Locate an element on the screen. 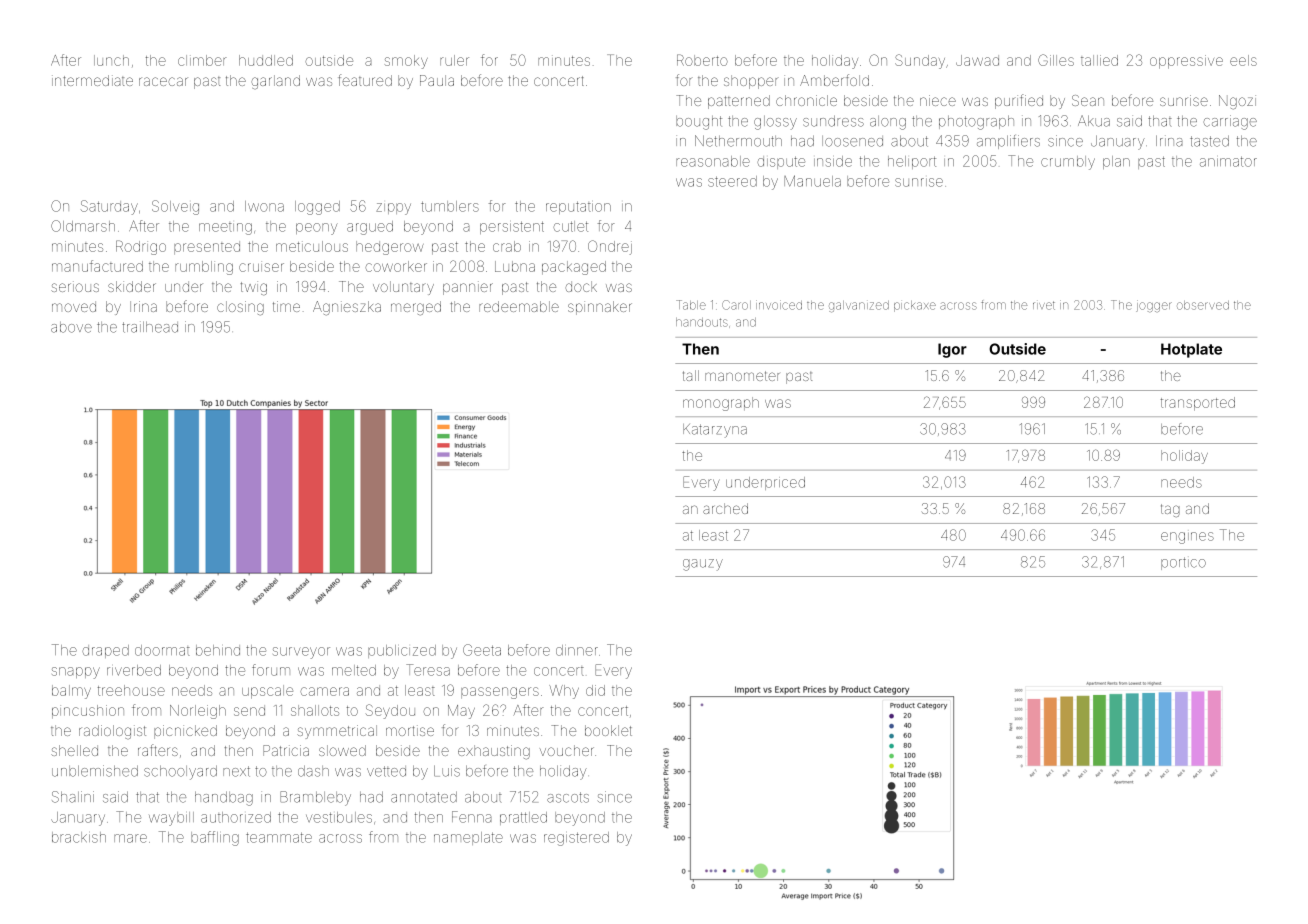  behind is located at coordinates (218, 650).
